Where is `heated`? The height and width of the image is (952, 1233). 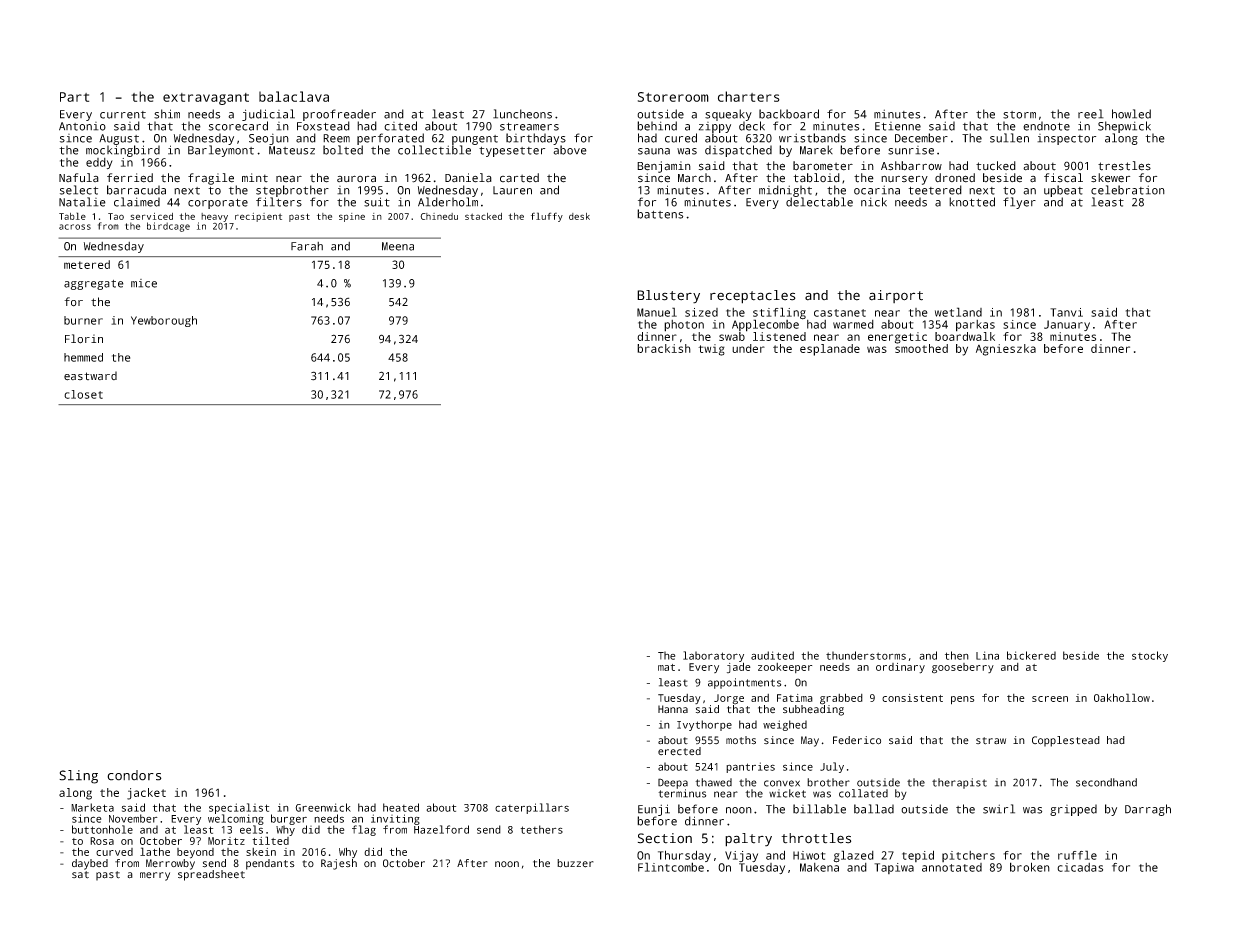 heated is located at coordinates (401, 807).
